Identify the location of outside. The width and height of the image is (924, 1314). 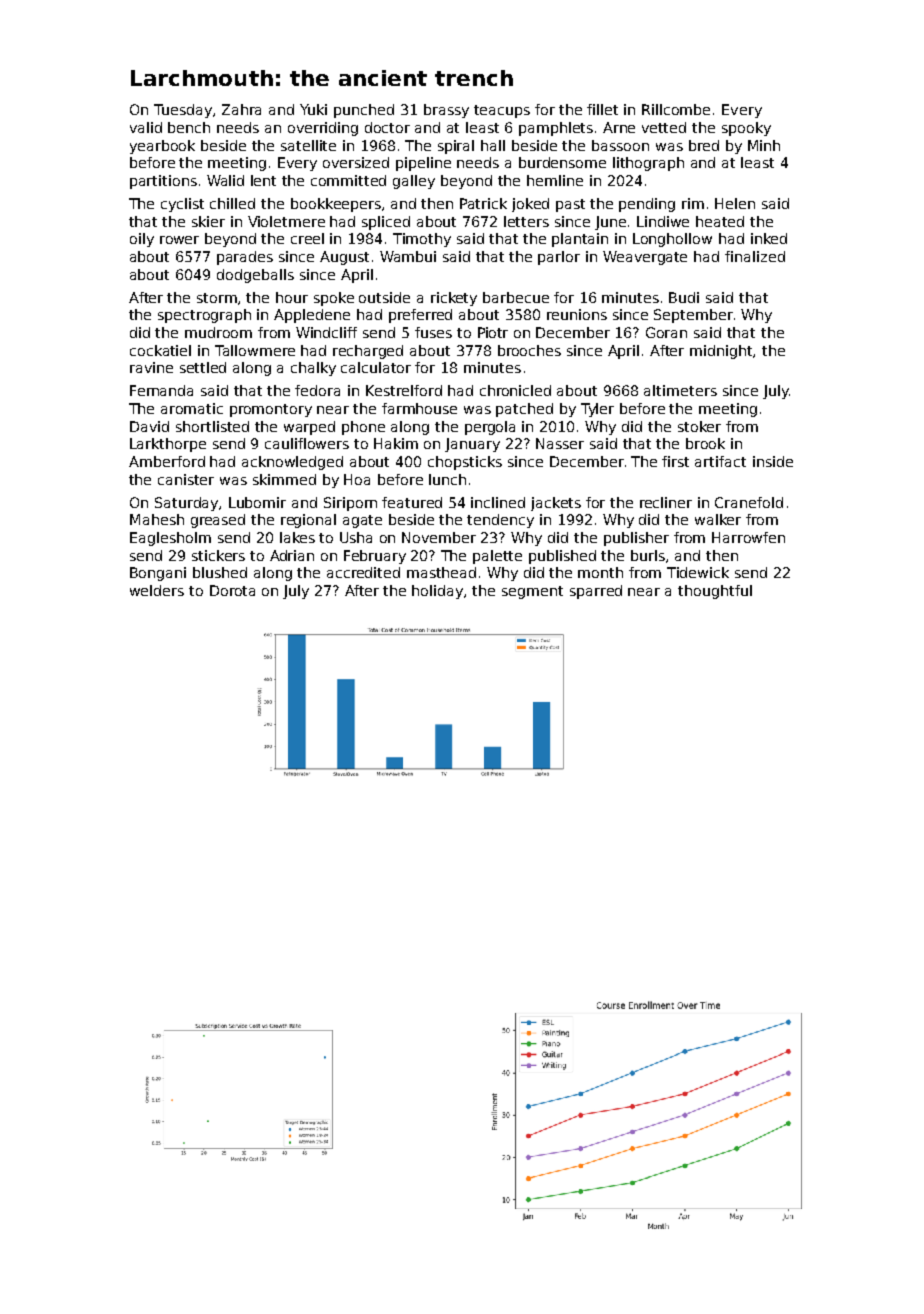
(384, 297).
